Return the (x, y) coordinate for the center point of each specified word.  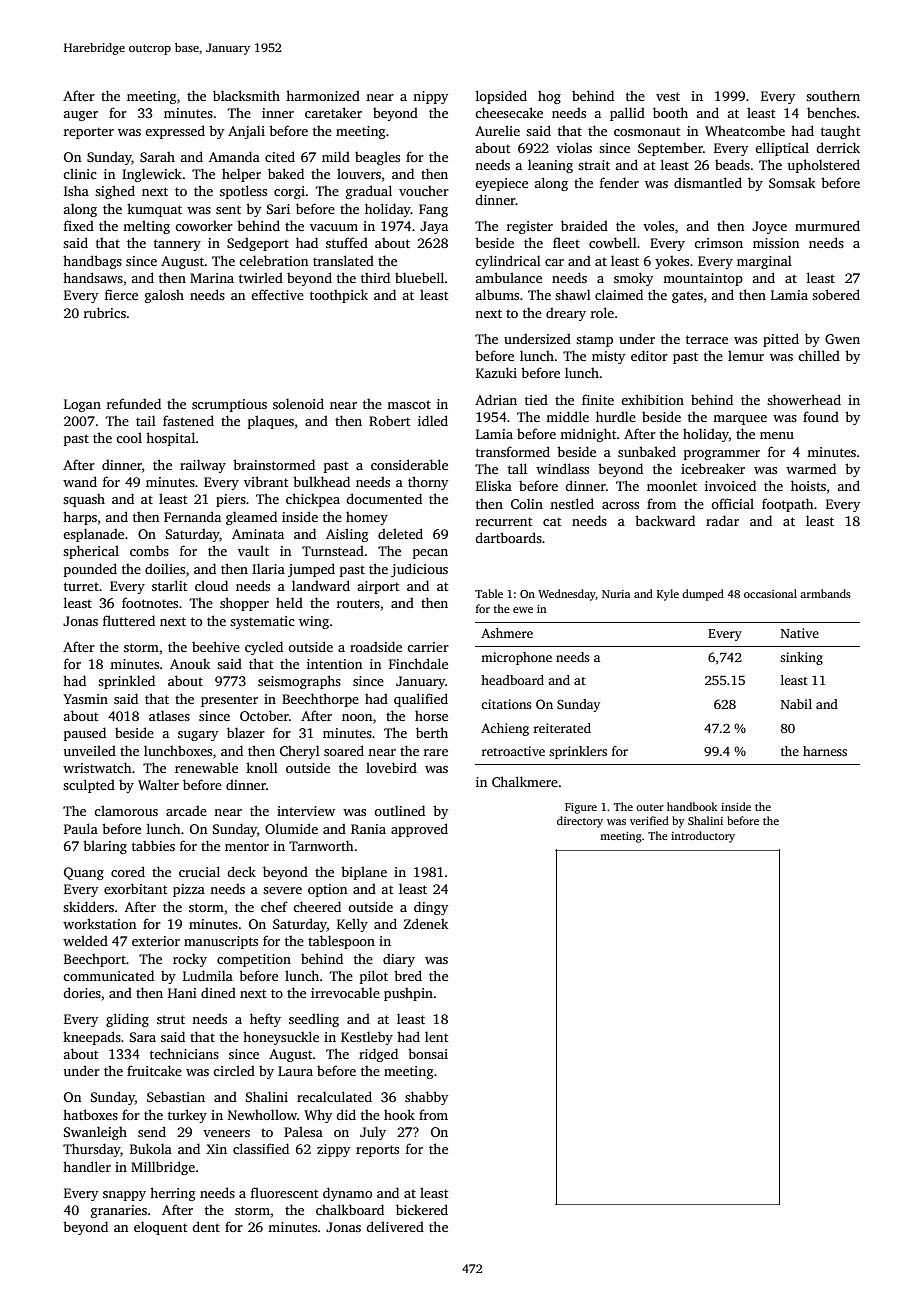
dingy (431, 908)
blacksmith (246, 95)
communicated (108, 975)
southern (833, 96)
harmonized (323, 95)
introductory (703, 837)
